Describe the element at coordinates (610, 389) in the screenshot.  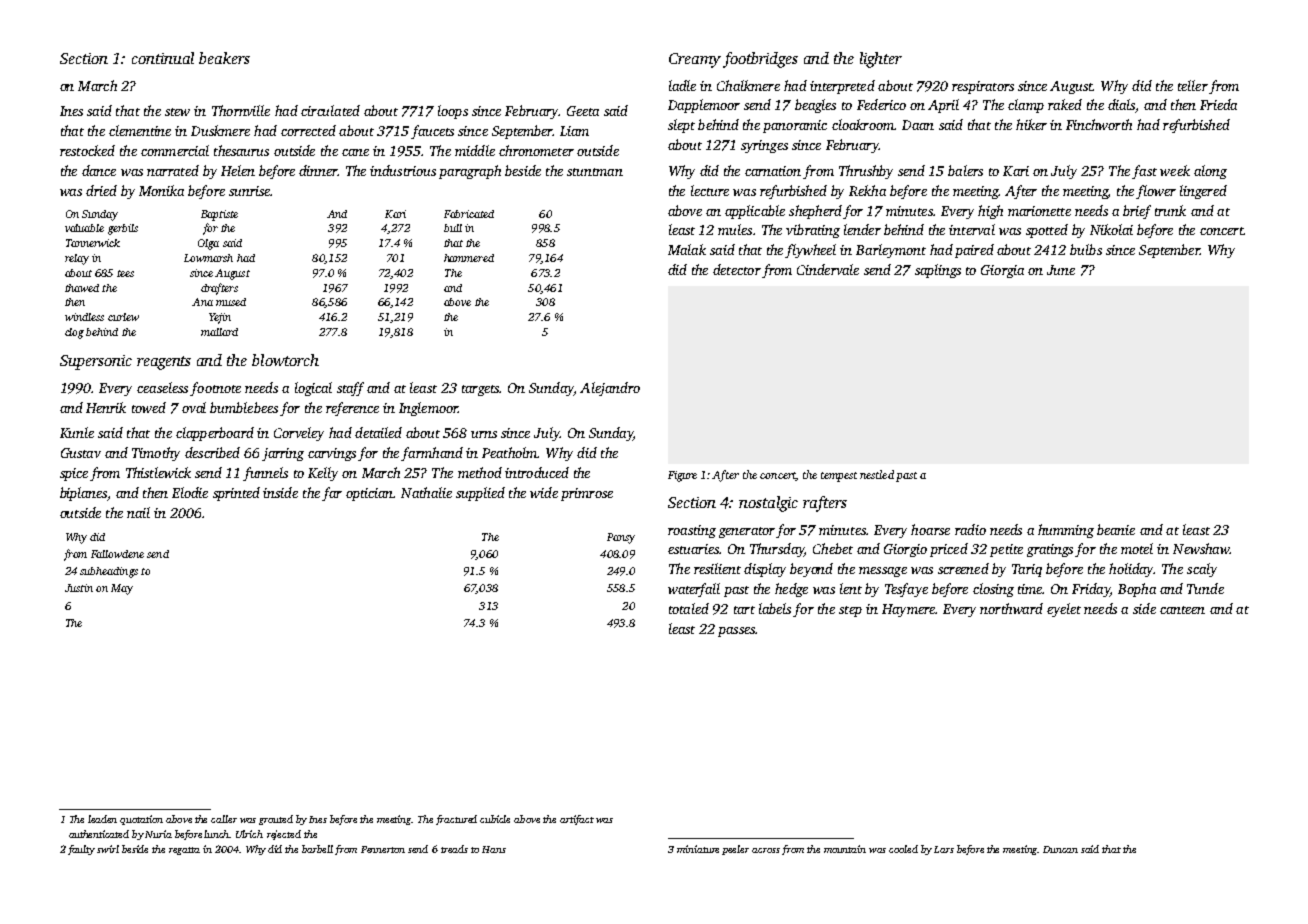
I see `Alejandro` at that location.
